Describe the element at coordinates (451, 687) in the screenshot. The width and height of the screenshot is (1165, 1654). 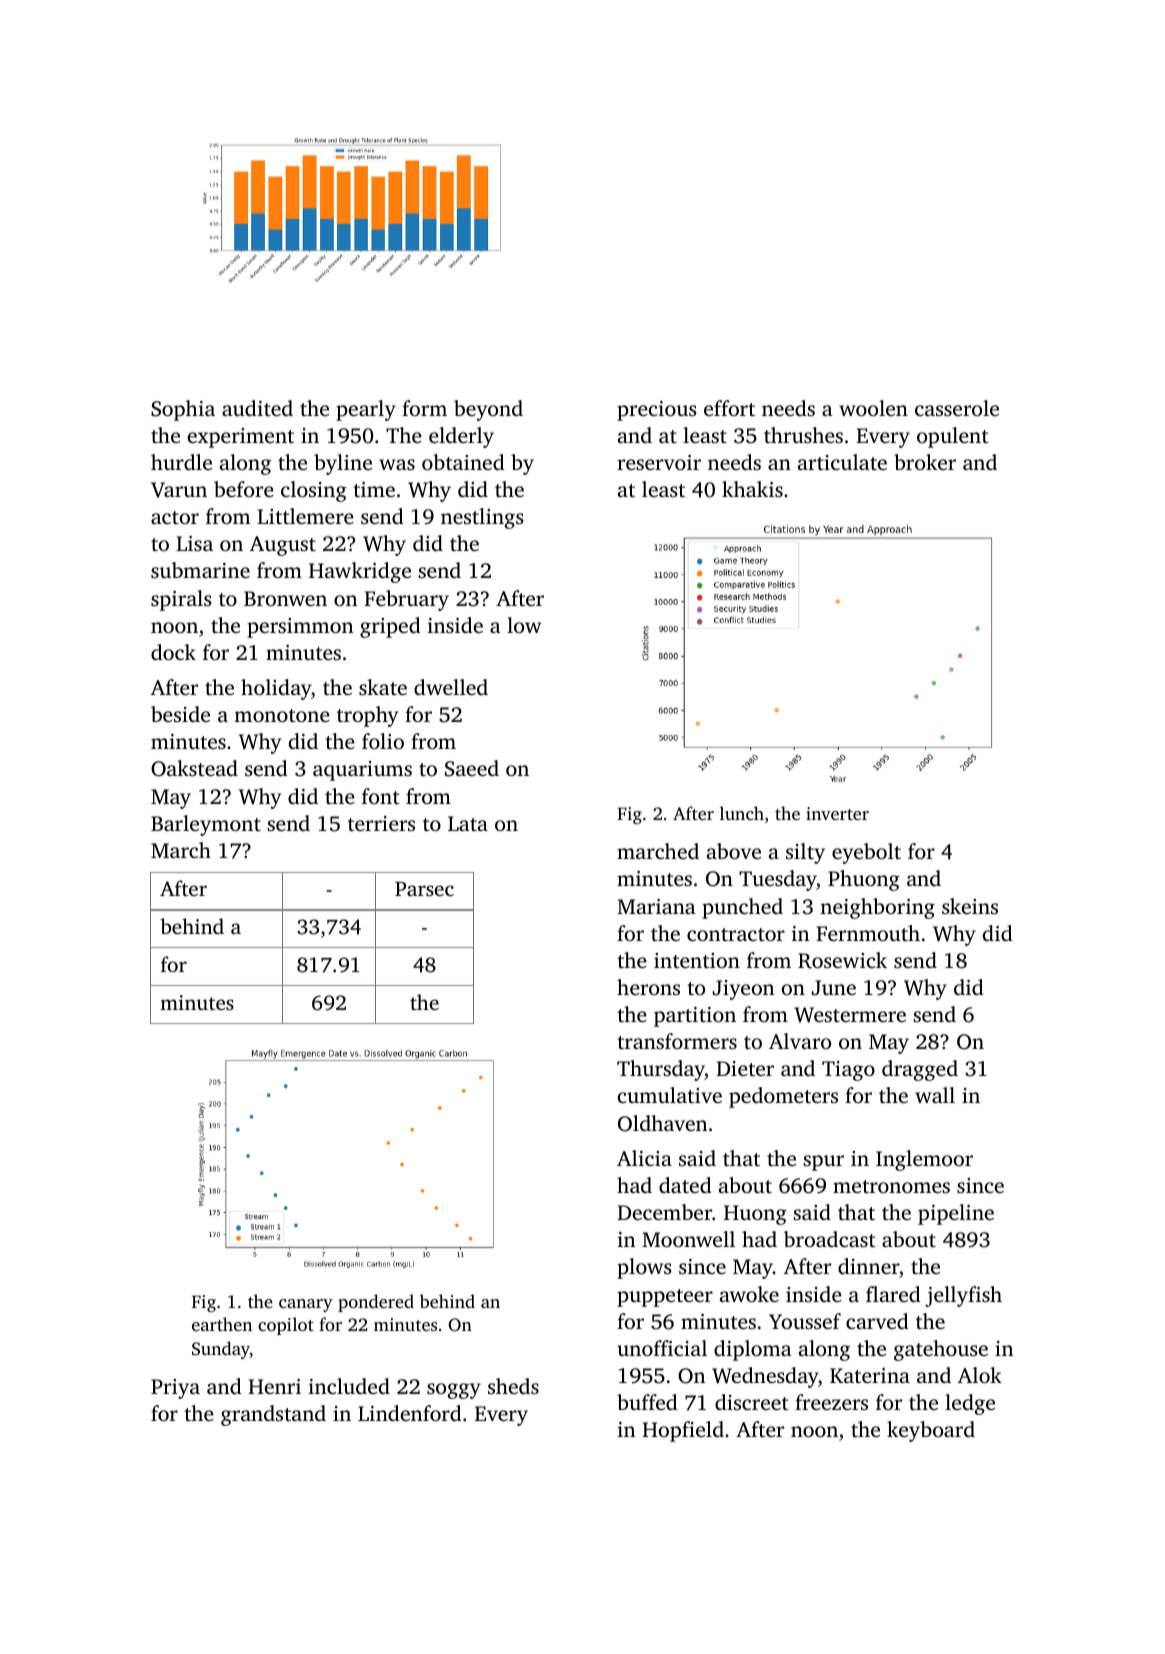
I see `dwelled` at that location.
